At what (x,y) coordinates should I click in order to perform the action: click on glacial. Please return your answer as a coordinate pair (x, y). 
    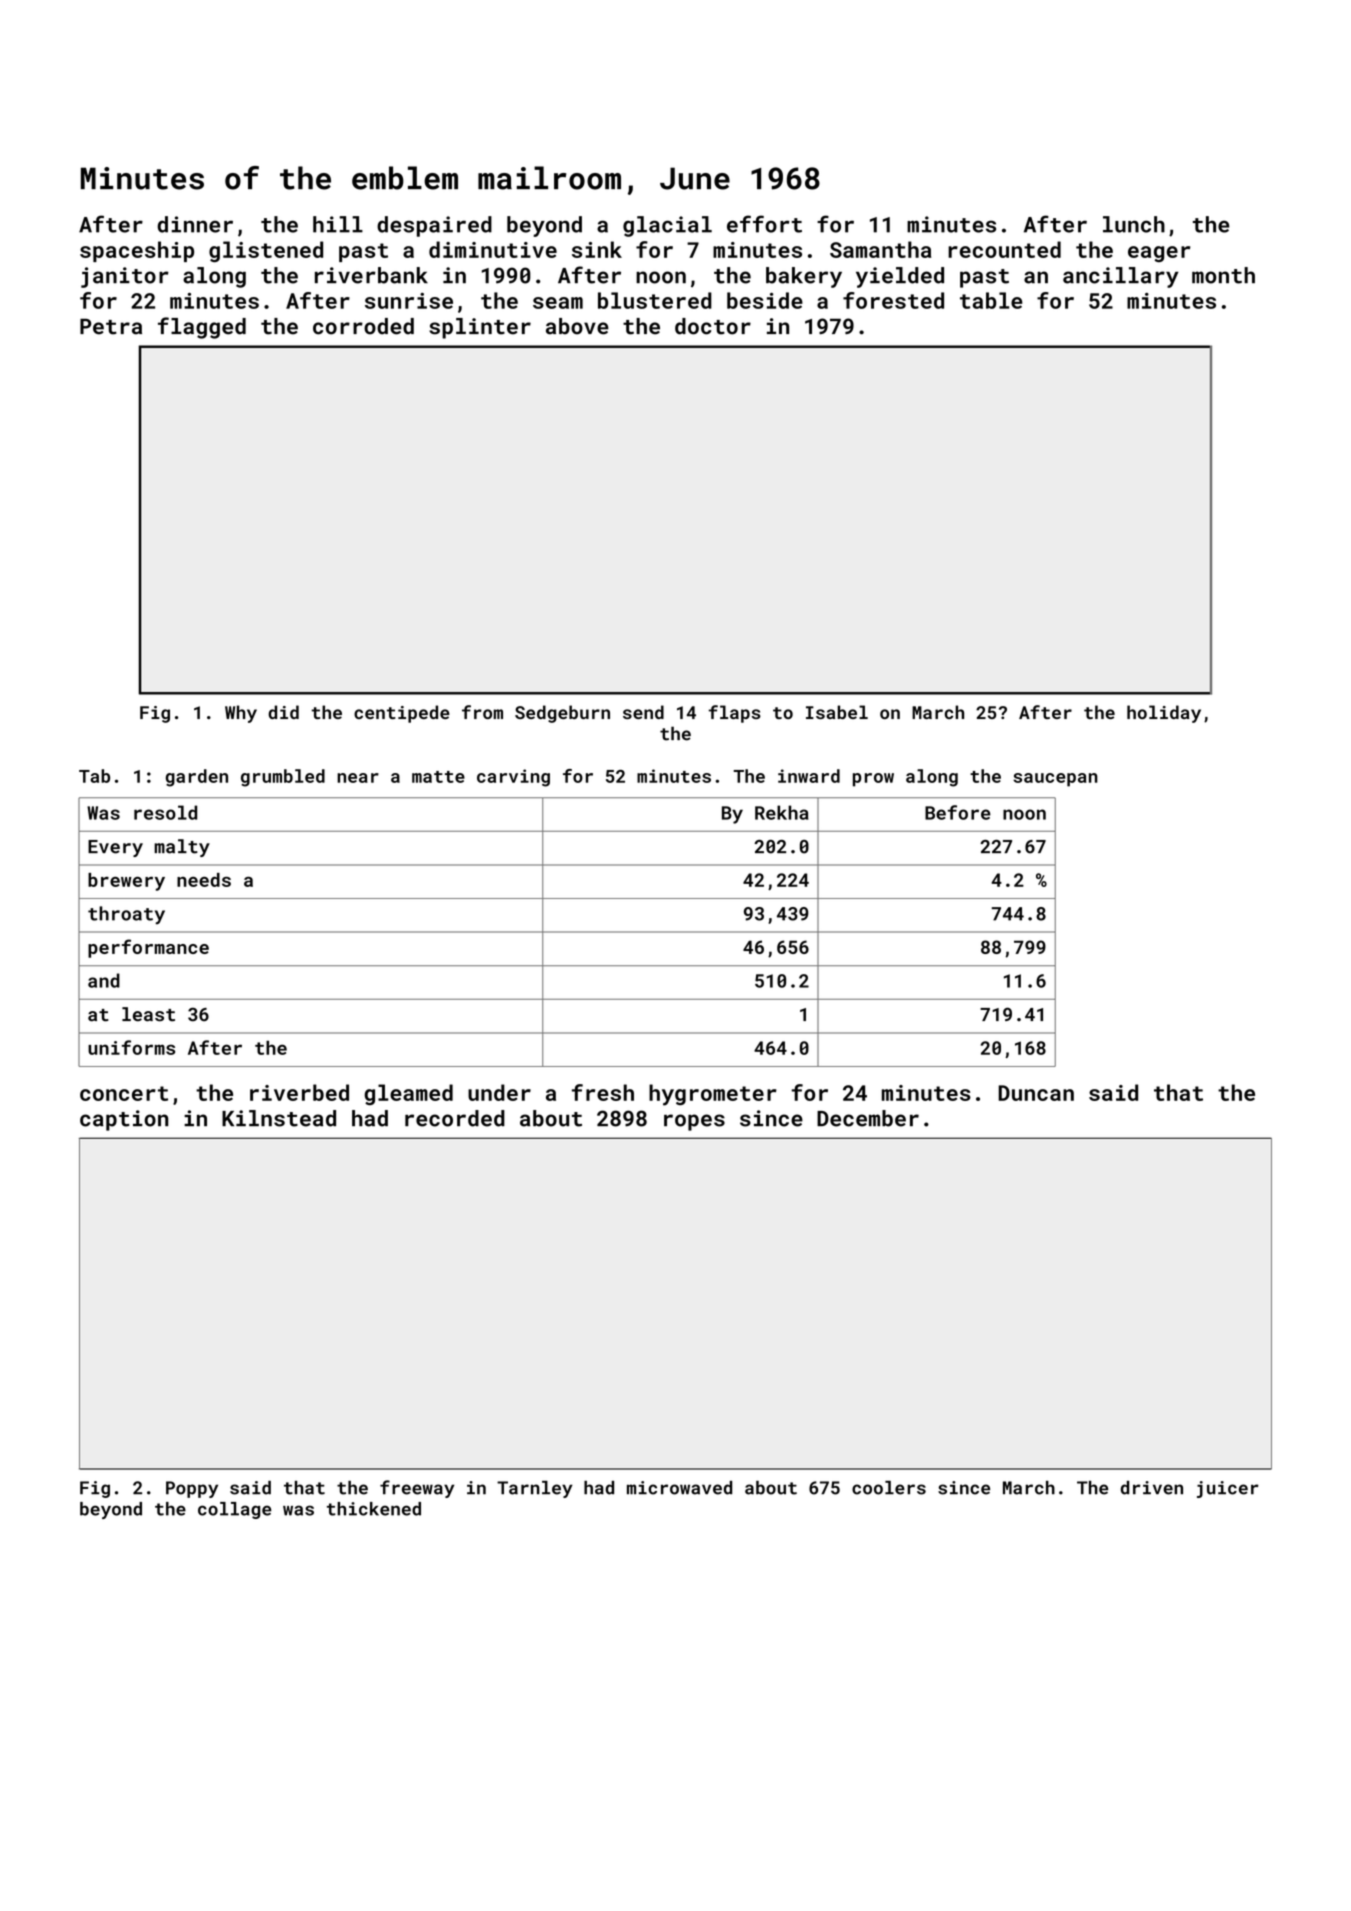
    Looking at the image, I should click on (667, 226).
